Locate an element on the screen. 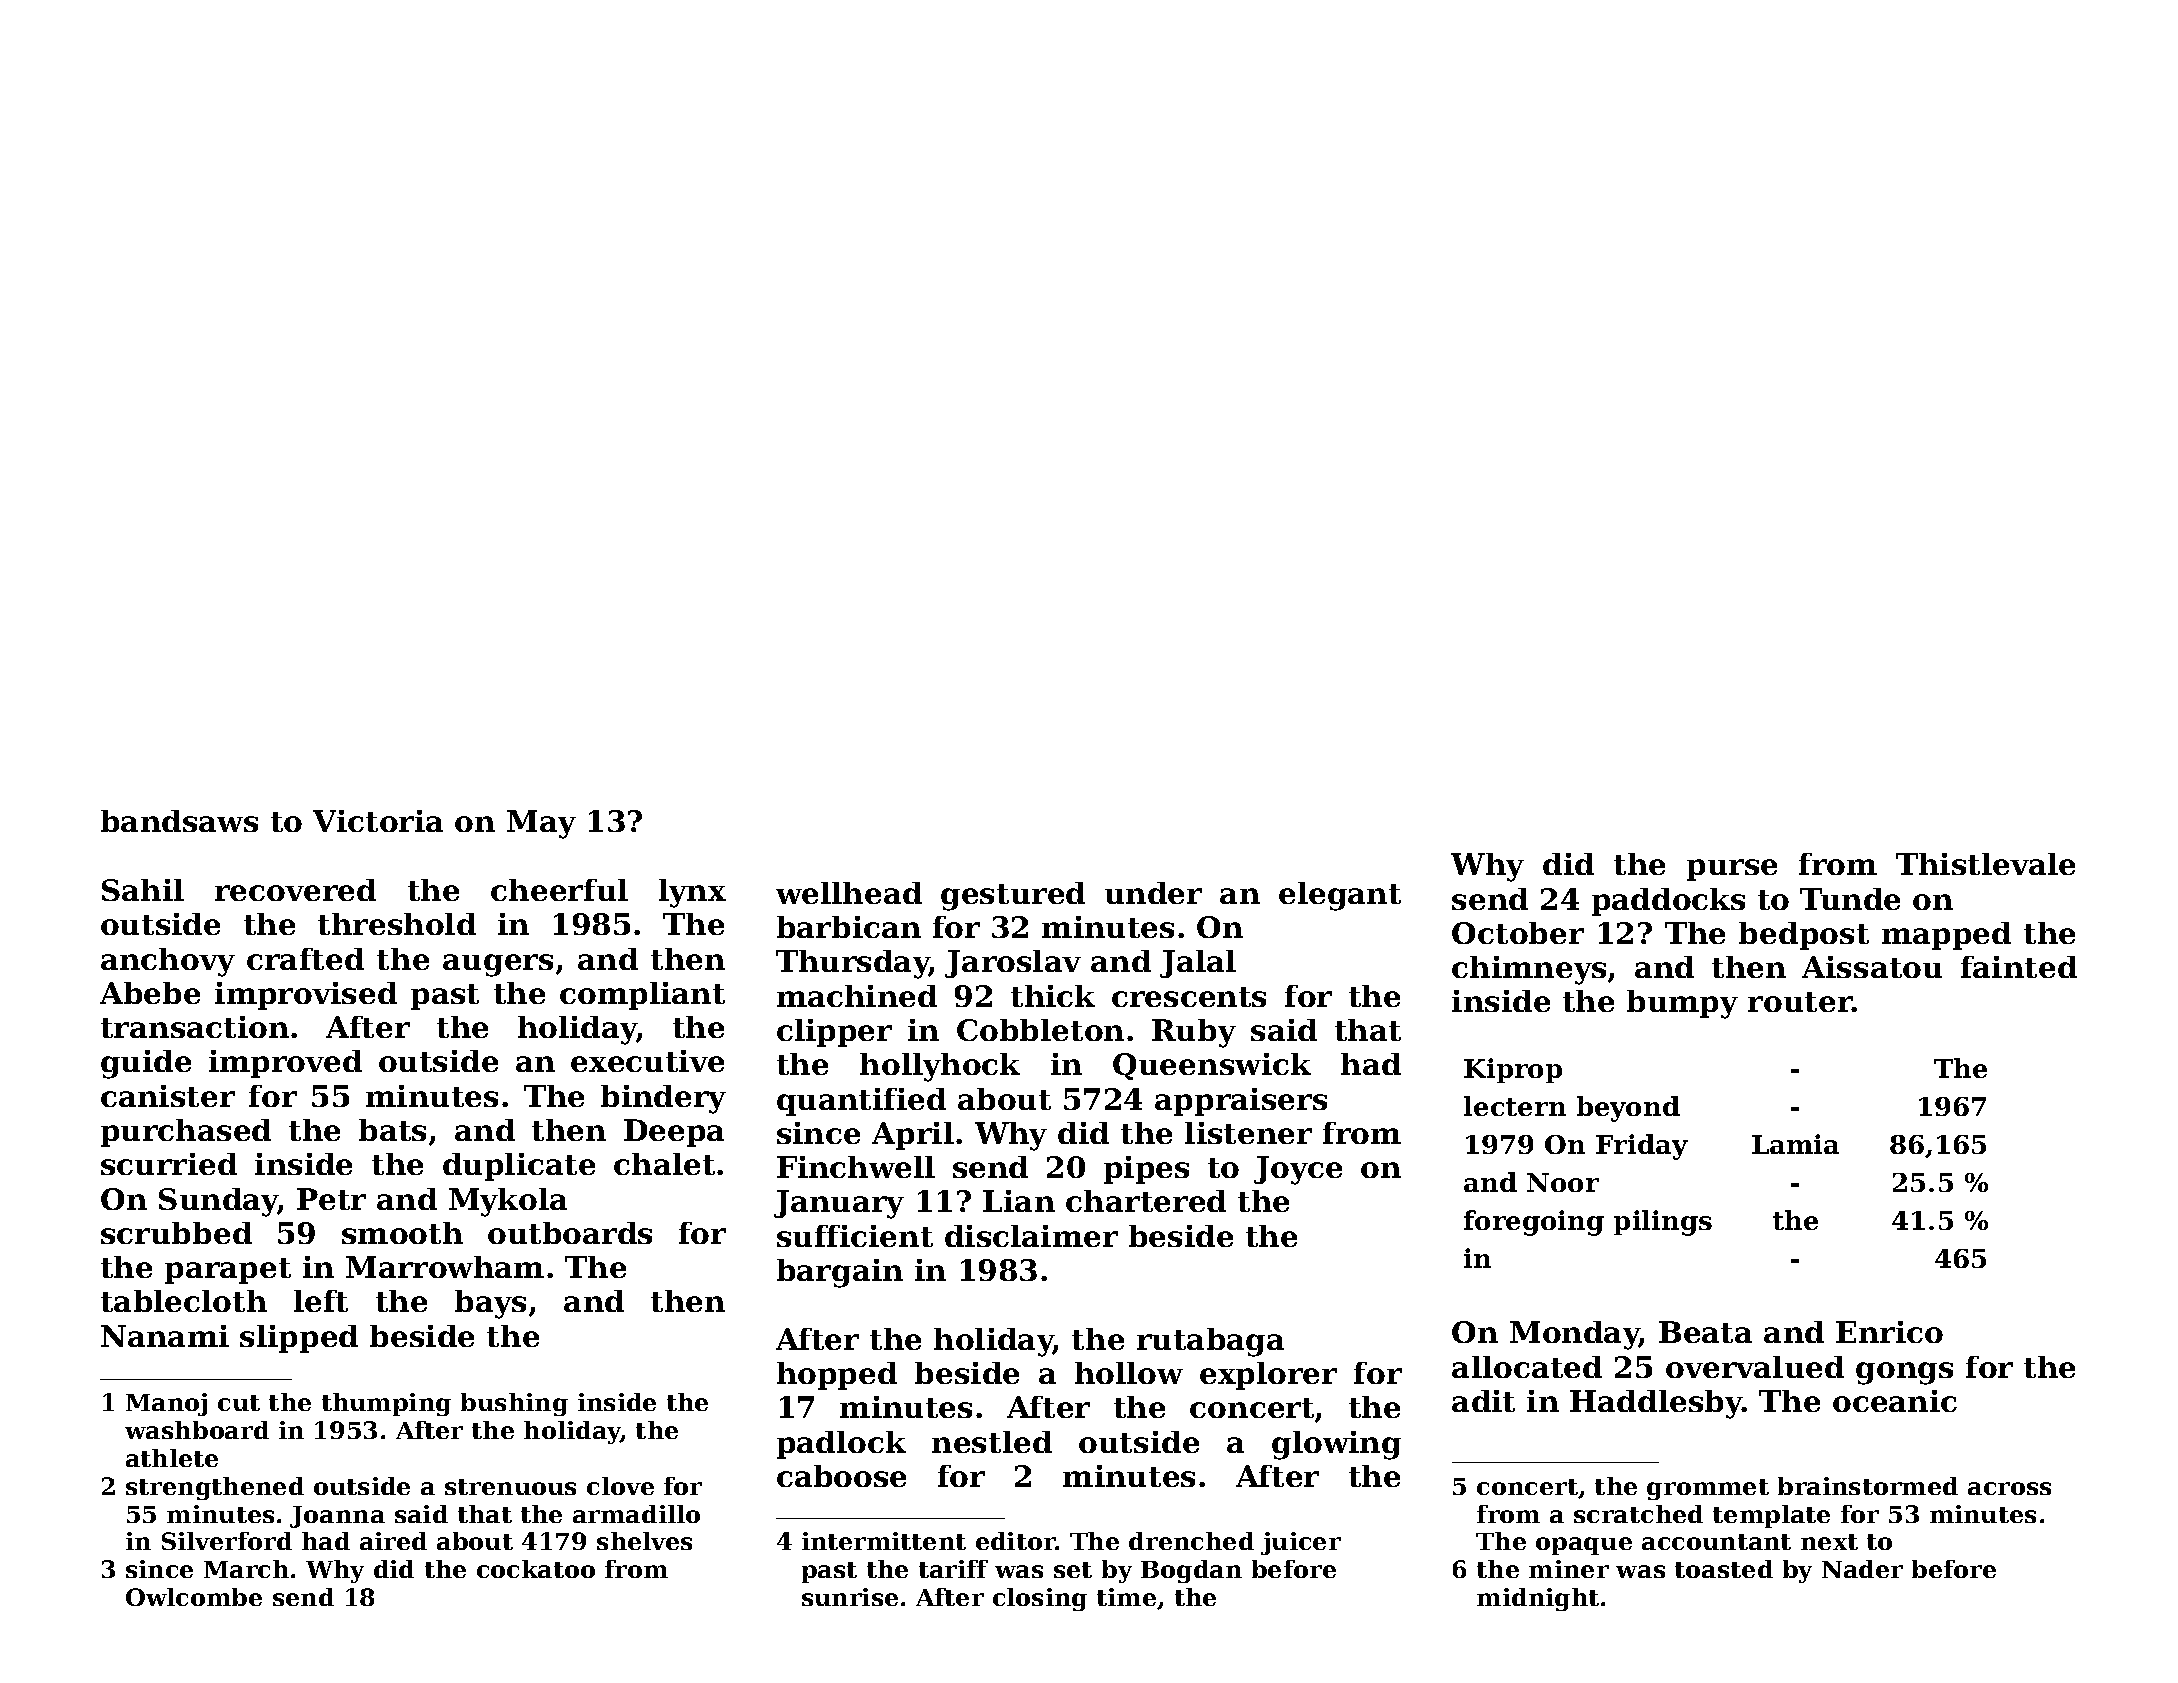 Image resolution: width=2178 pixels, height=1683 pixels. Owlcombe is located at coordinates (194, 1597).
